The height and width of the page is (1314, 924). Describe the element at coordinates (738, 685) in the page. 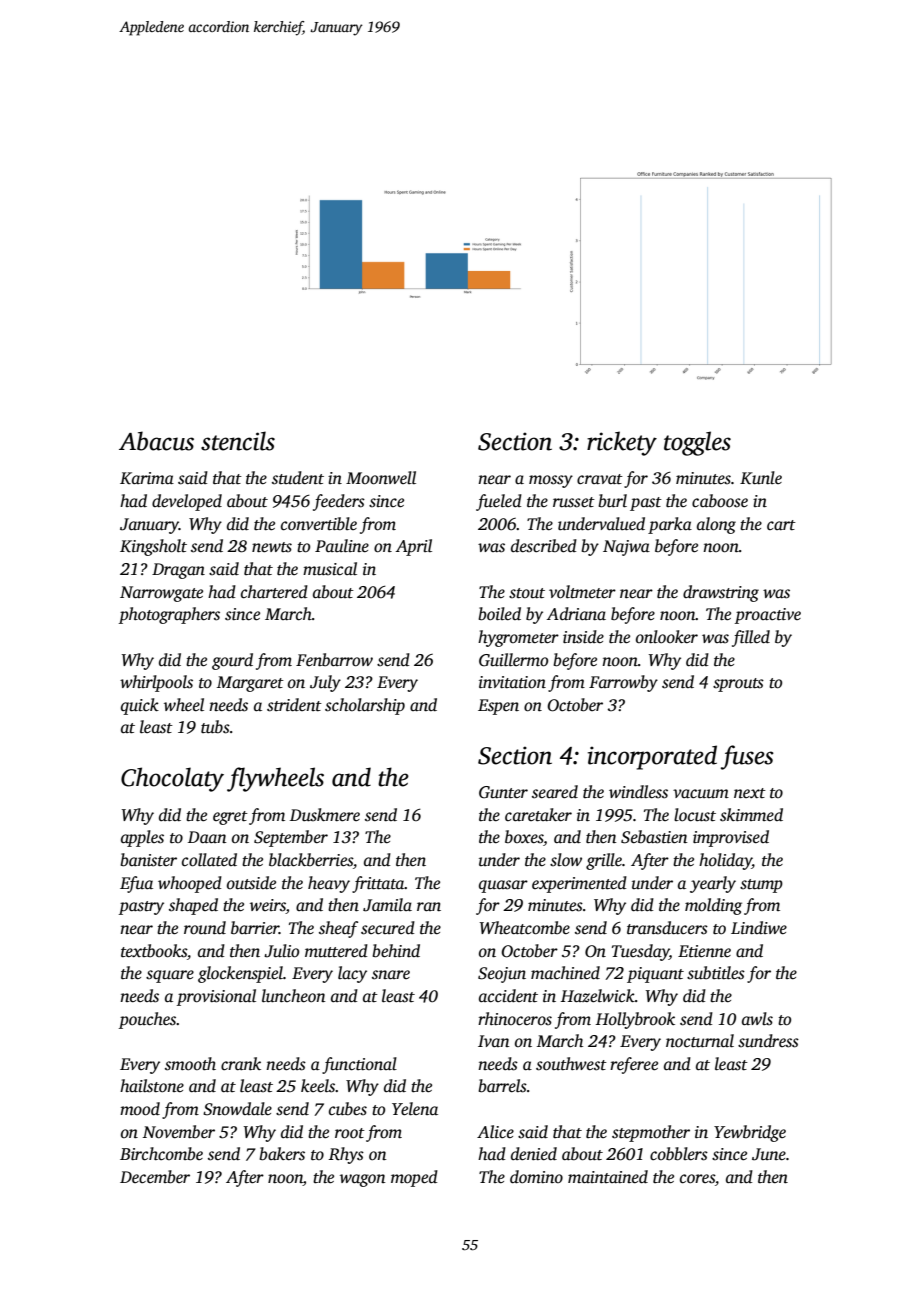

I see `sprouts` at that location.
